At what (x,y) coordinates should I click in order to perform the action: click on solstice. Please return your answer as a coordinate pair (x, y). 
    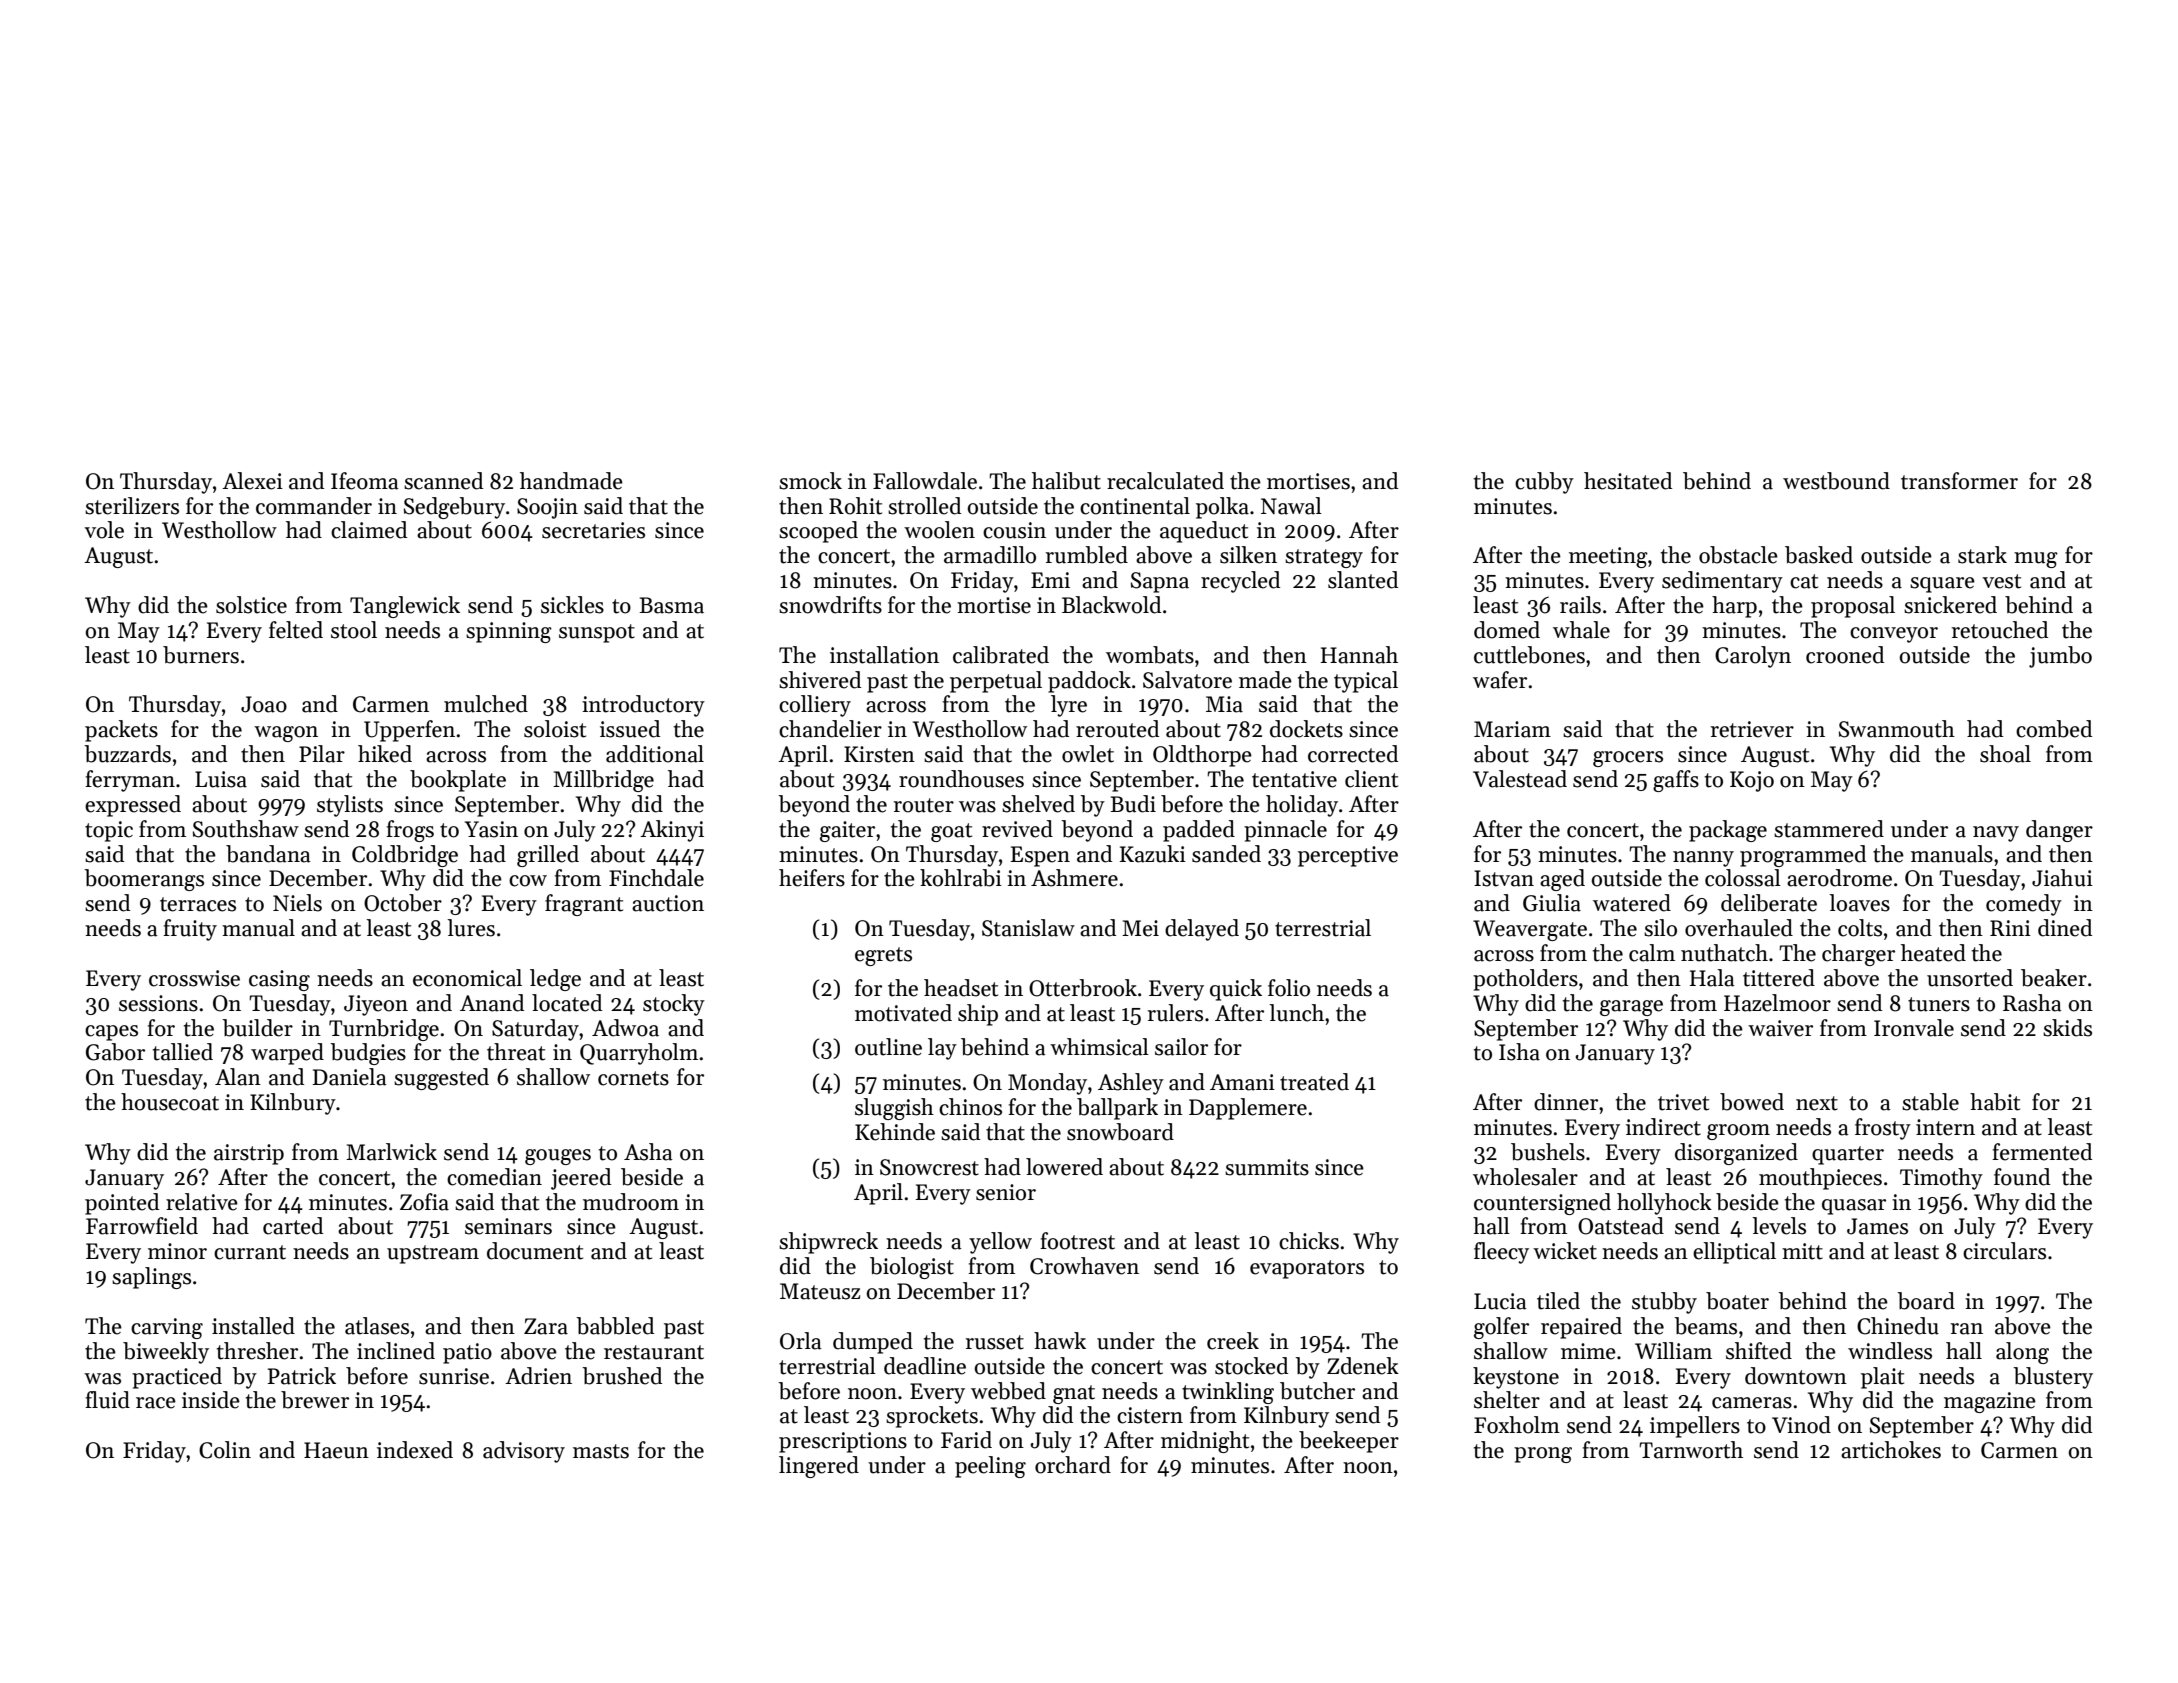
    Looking at the image, I should click on (251, 605).
